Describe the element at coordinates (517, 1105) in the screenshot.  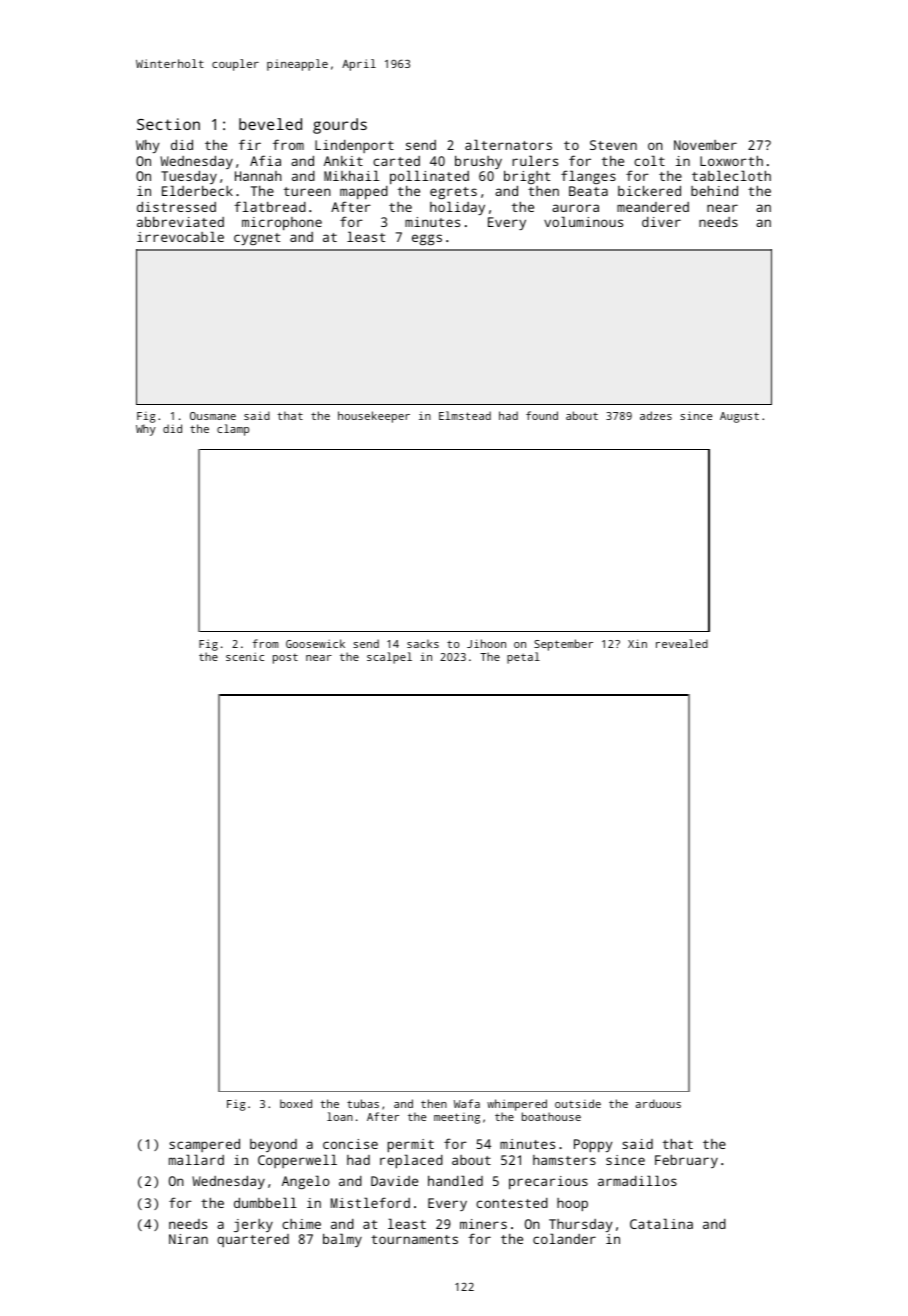
I see `whimpered` at that location.
